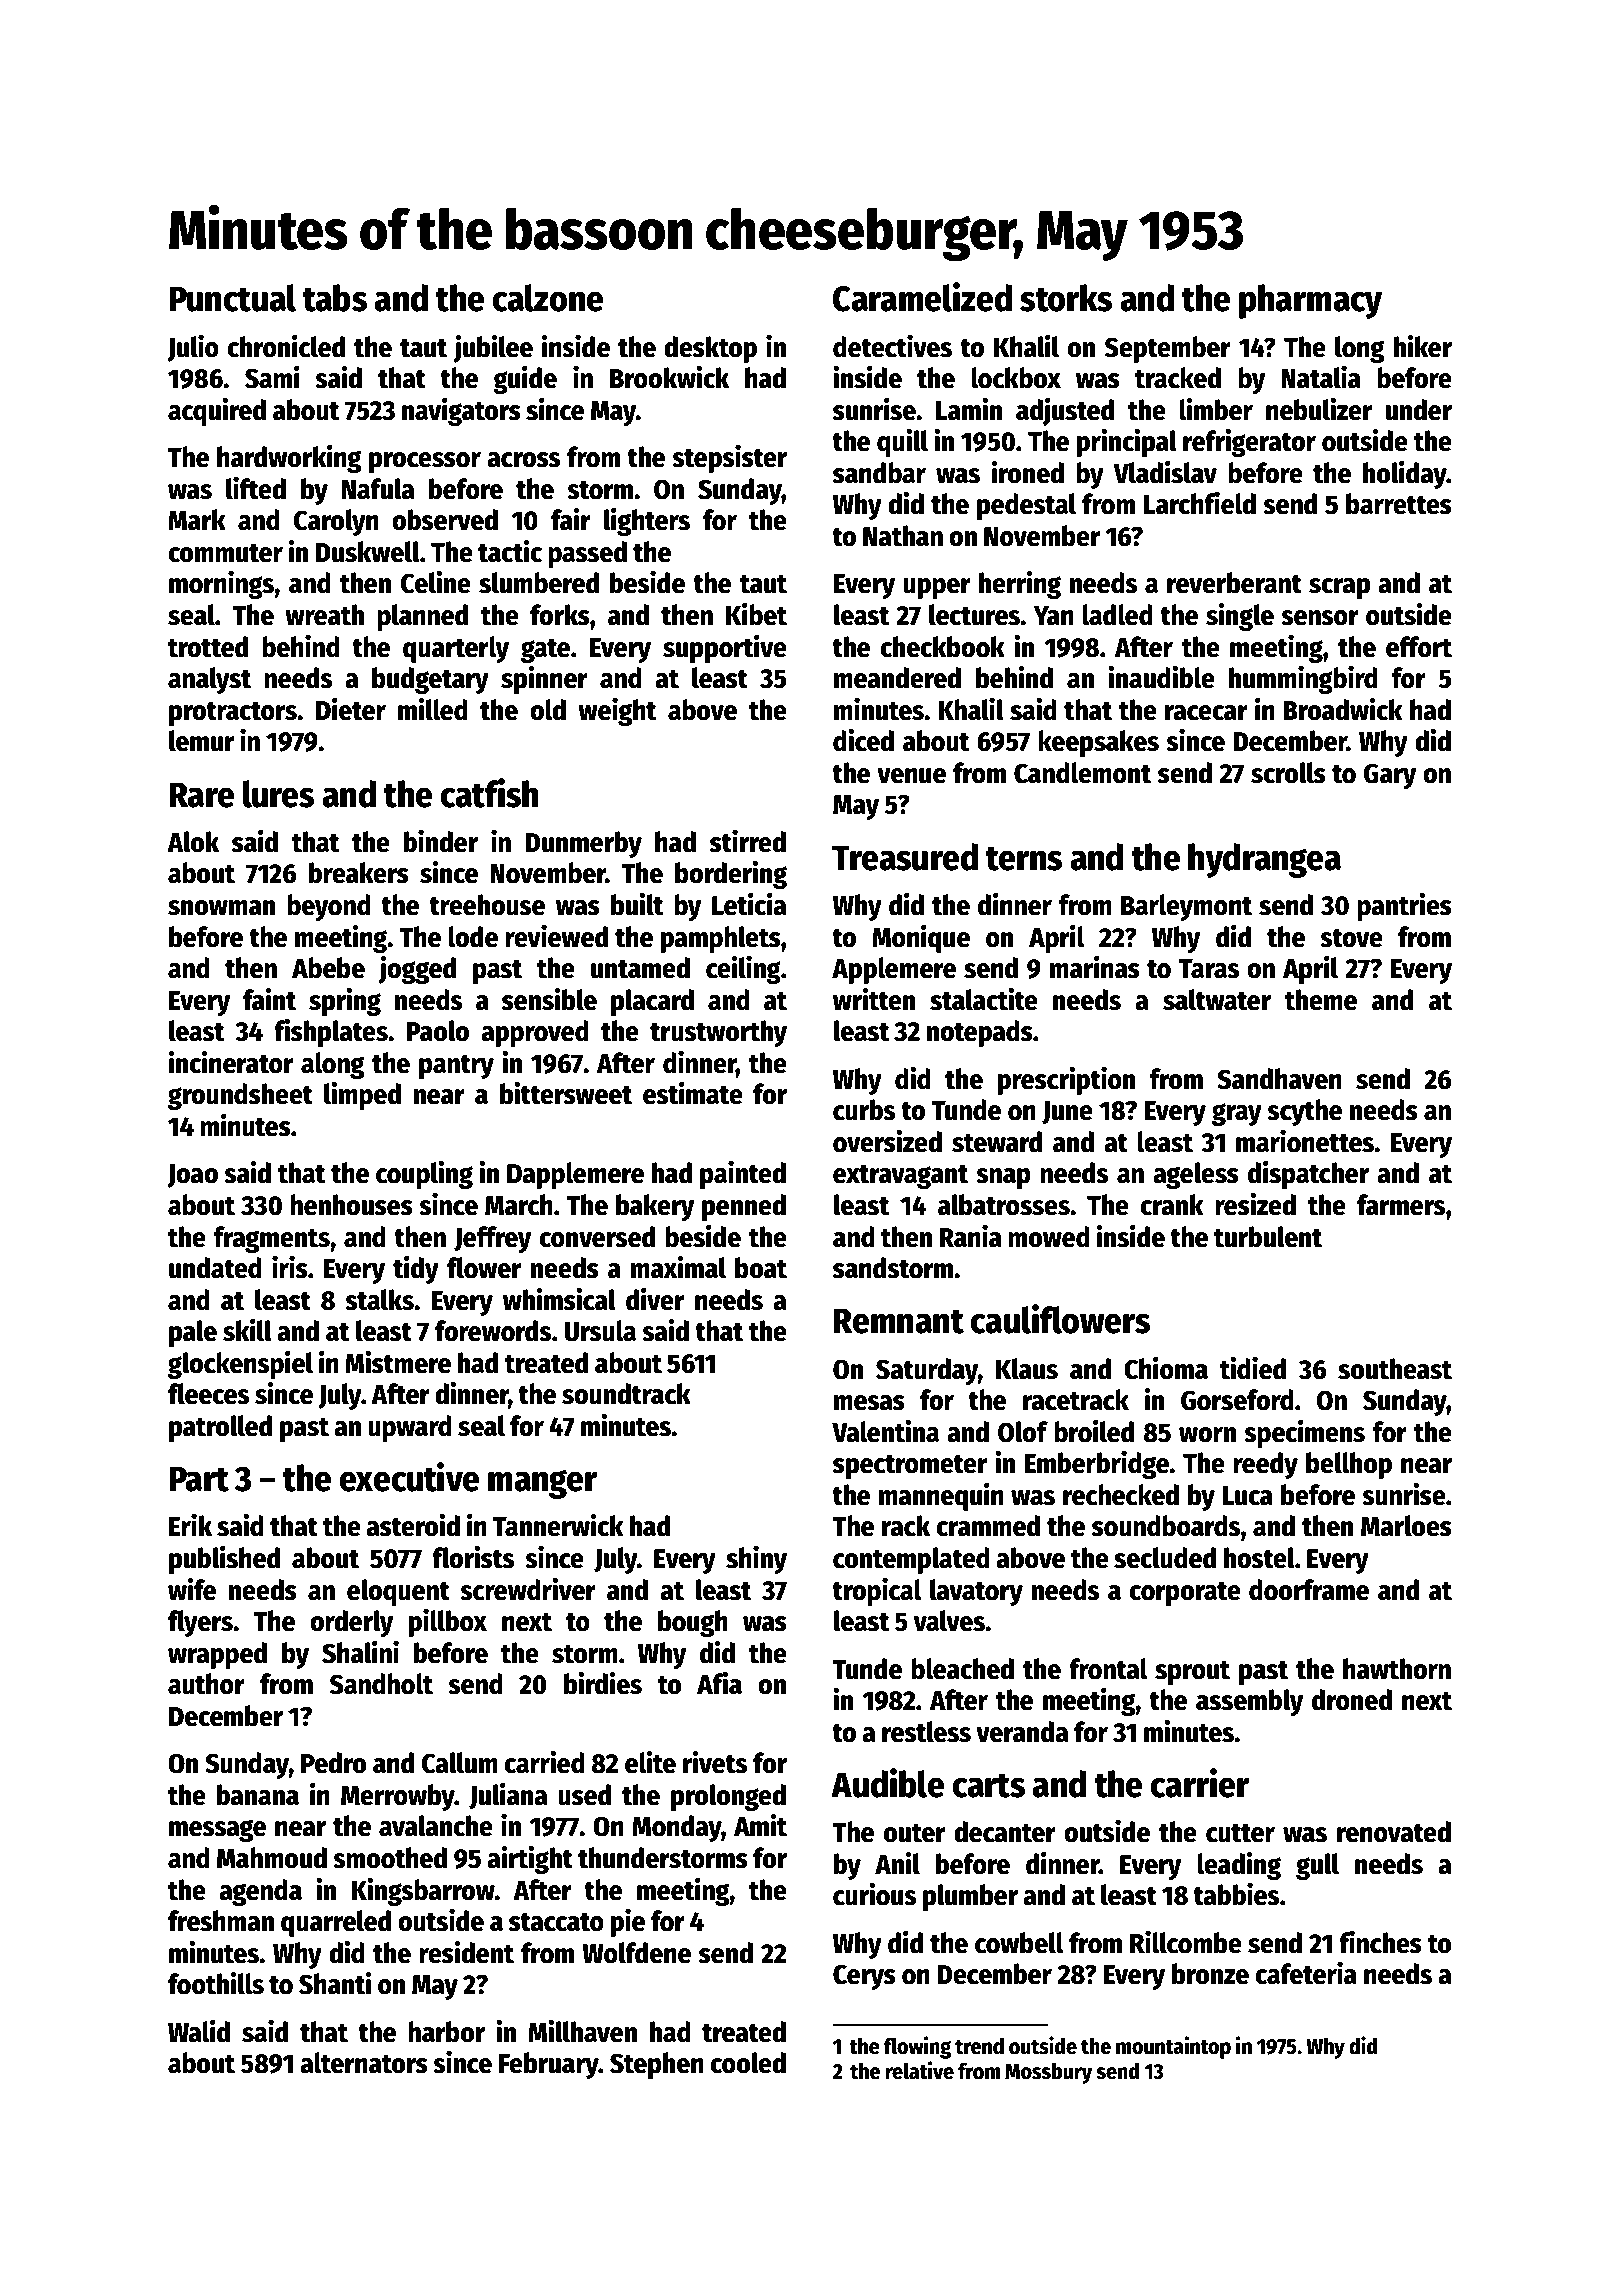 This screenshot has width=1620, height=2292. What do you see at coordinates (336, 1923) in the screenshot?
I see `quarreled` at bounding box center [336, 1923].
